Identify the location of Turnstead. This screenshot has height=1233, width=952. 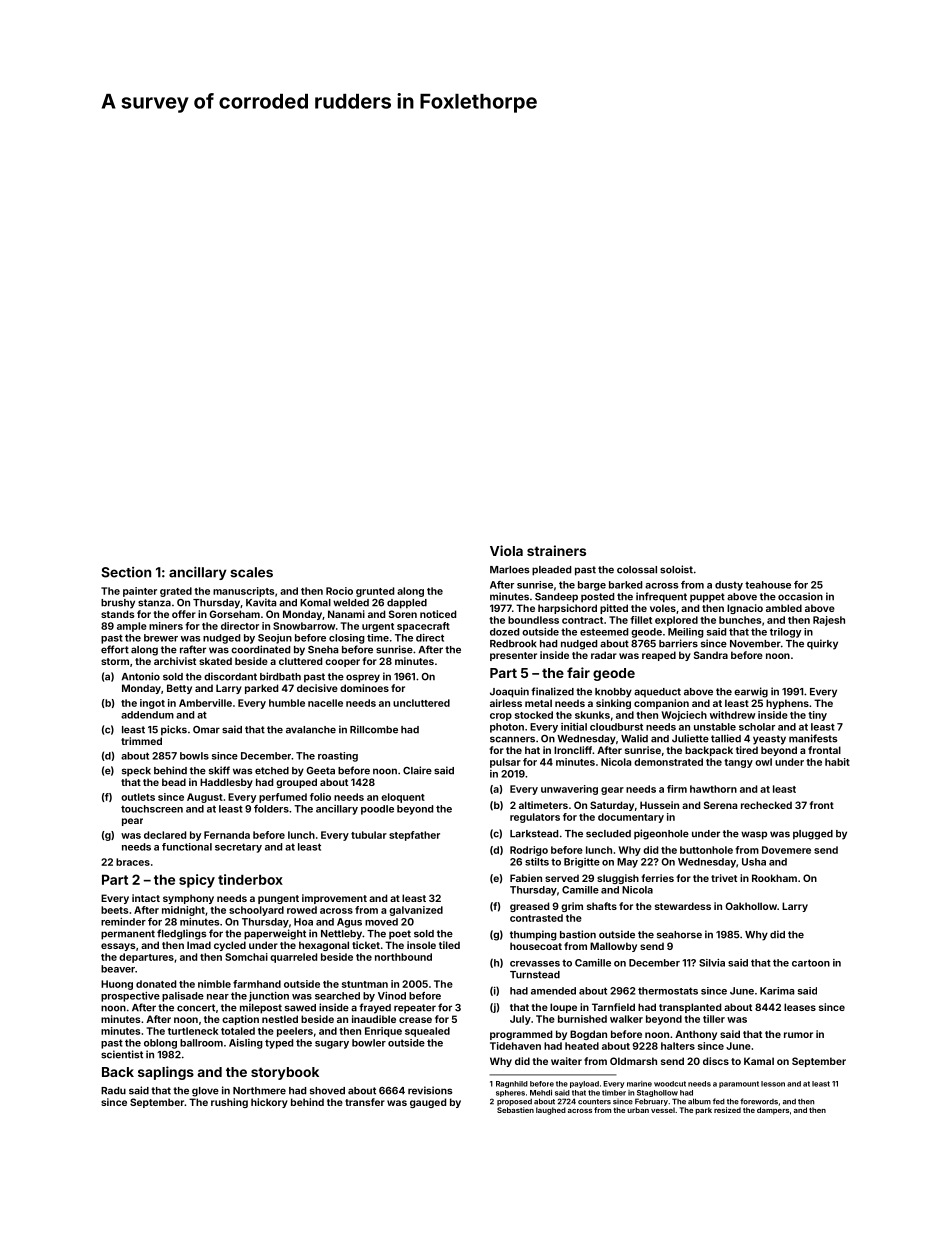
(535, 975).
